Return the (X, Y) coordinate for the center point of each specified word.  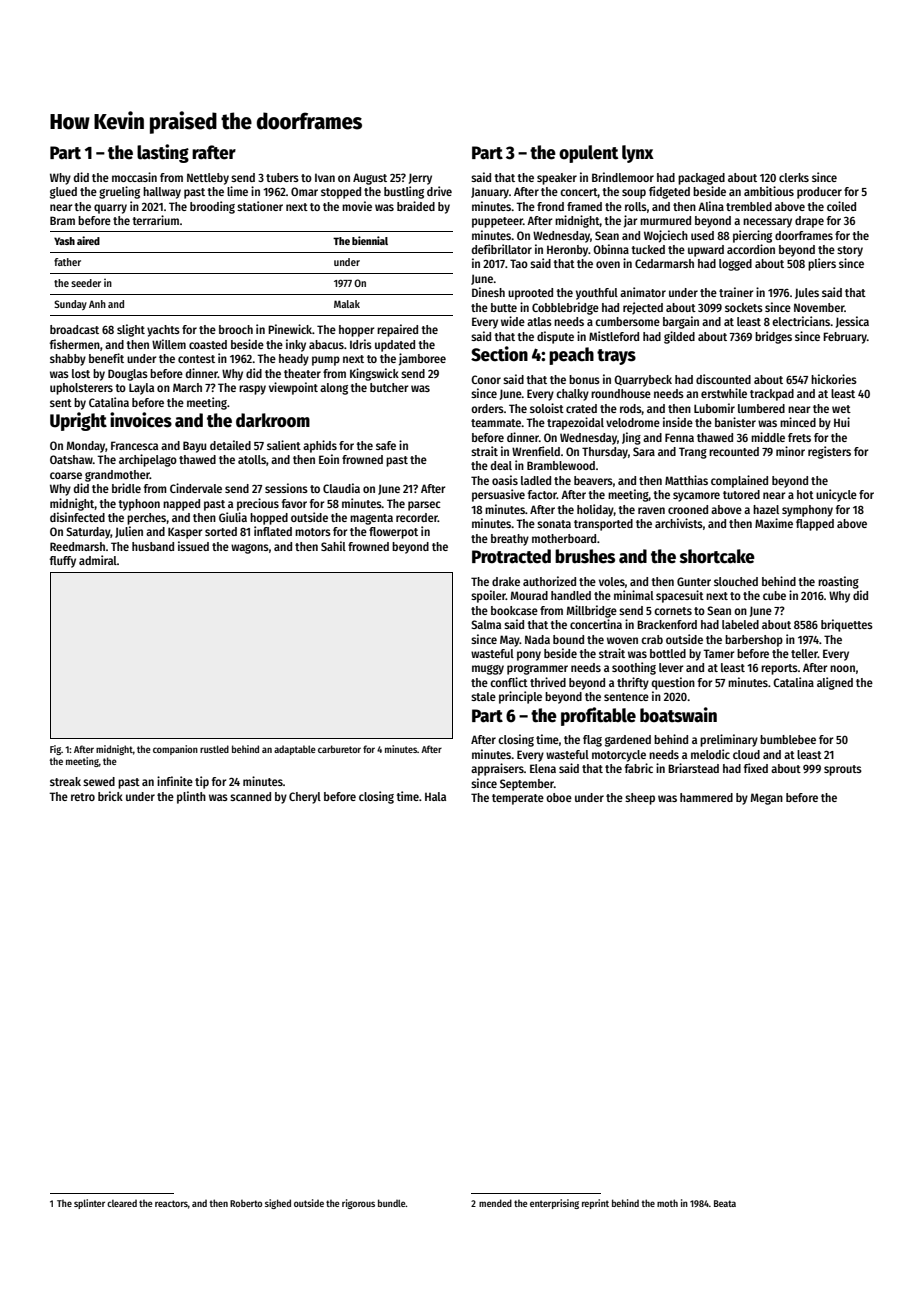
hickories (834, 379)
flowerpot (393, 533)
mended (495, 1203)
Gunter (694, 581)
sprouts (843, 770)
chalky (572, 395)
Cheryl (305, 798)
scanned (250, 796)
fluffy (63, 562)
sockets (744, 307)
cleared (122, 1203)
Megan (767, 799)
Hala (435, 796)
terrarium (155, 220)
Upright (78, 421)
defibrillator (502, 249)
